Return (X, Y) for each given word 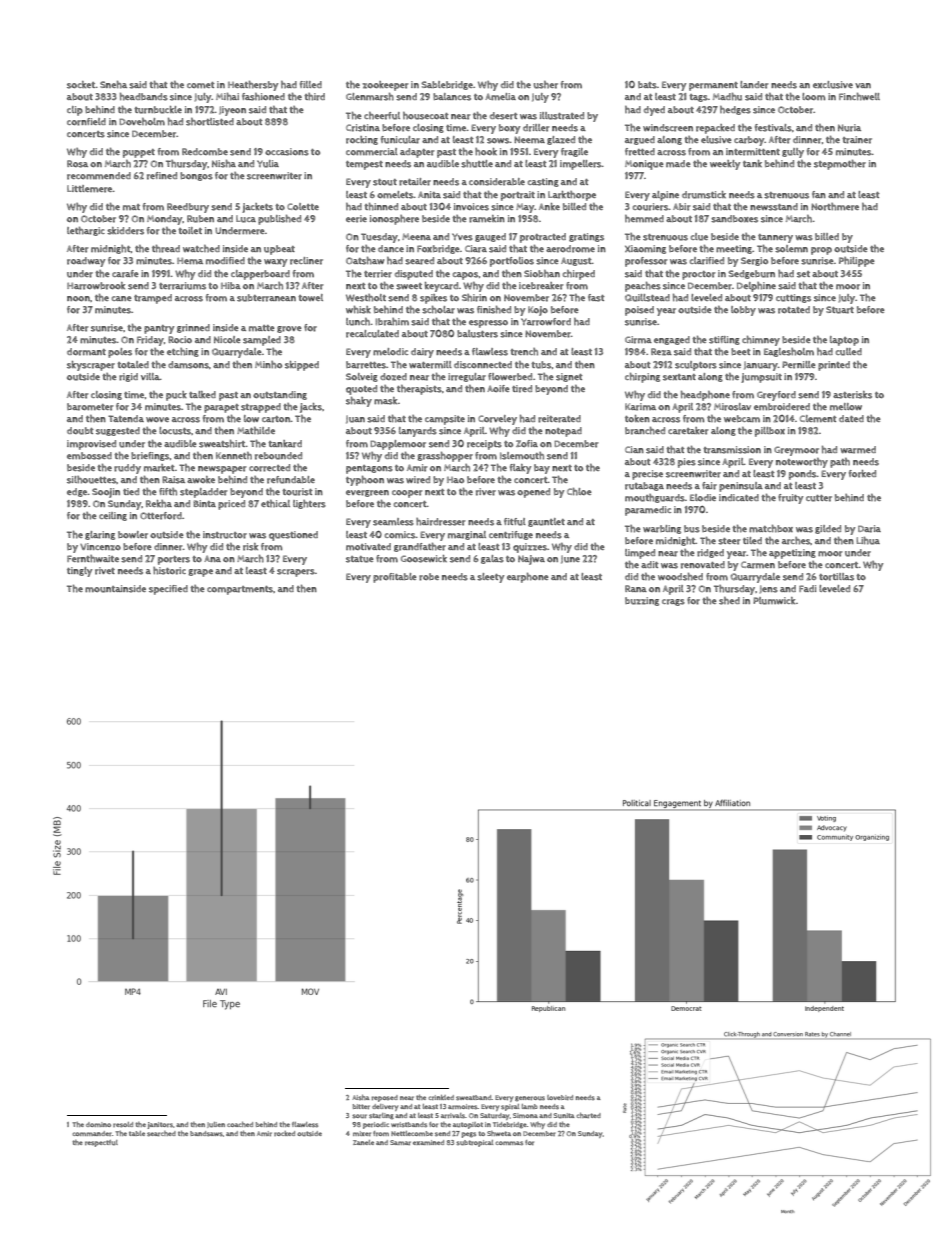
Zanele (363, 1142)
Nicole (227, 339)
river (486, 492)
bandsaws (206, 1134)
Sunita (564, 1115)
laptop (844, 341)
